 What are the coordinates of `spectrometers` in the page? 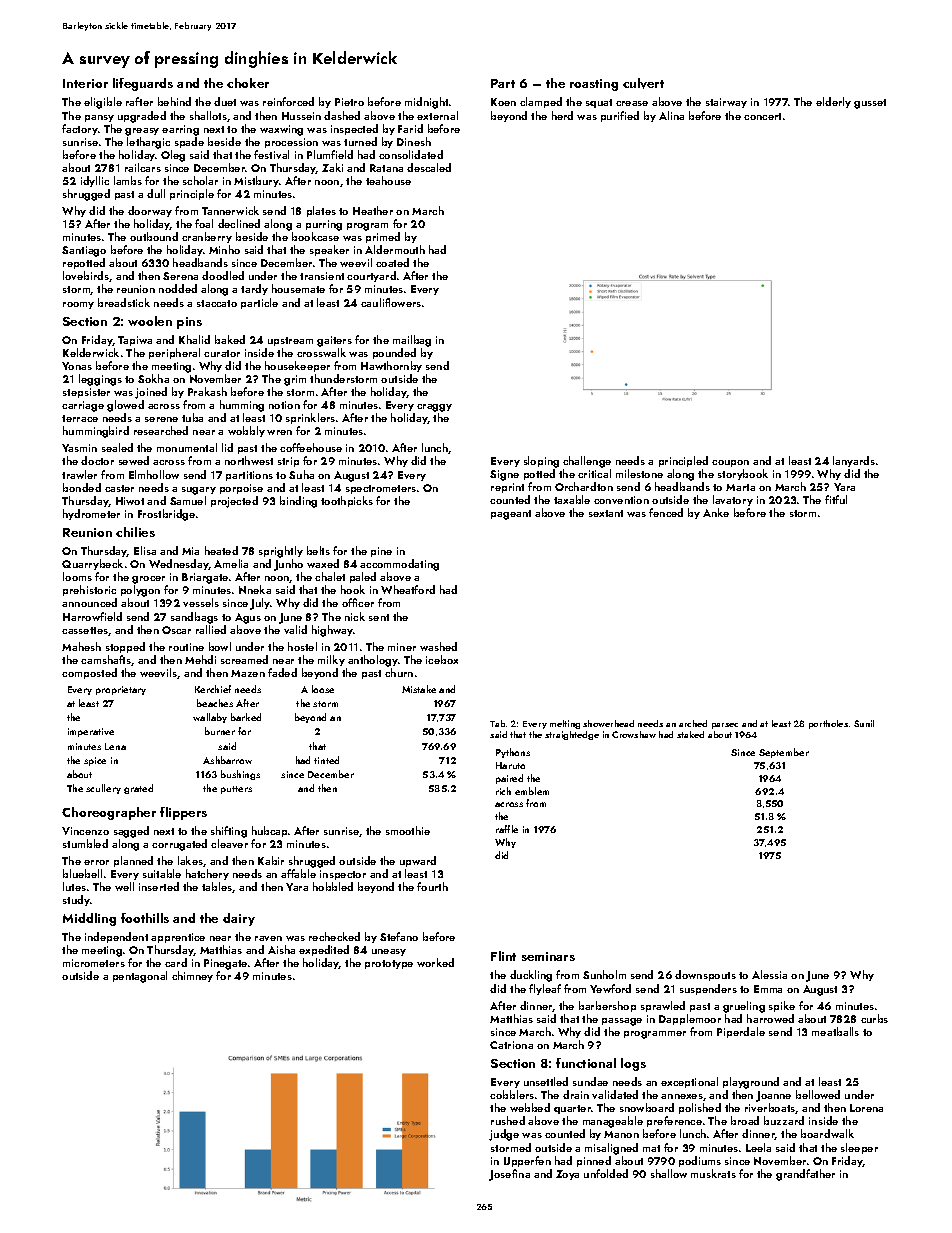 It's located at (381, 489).
